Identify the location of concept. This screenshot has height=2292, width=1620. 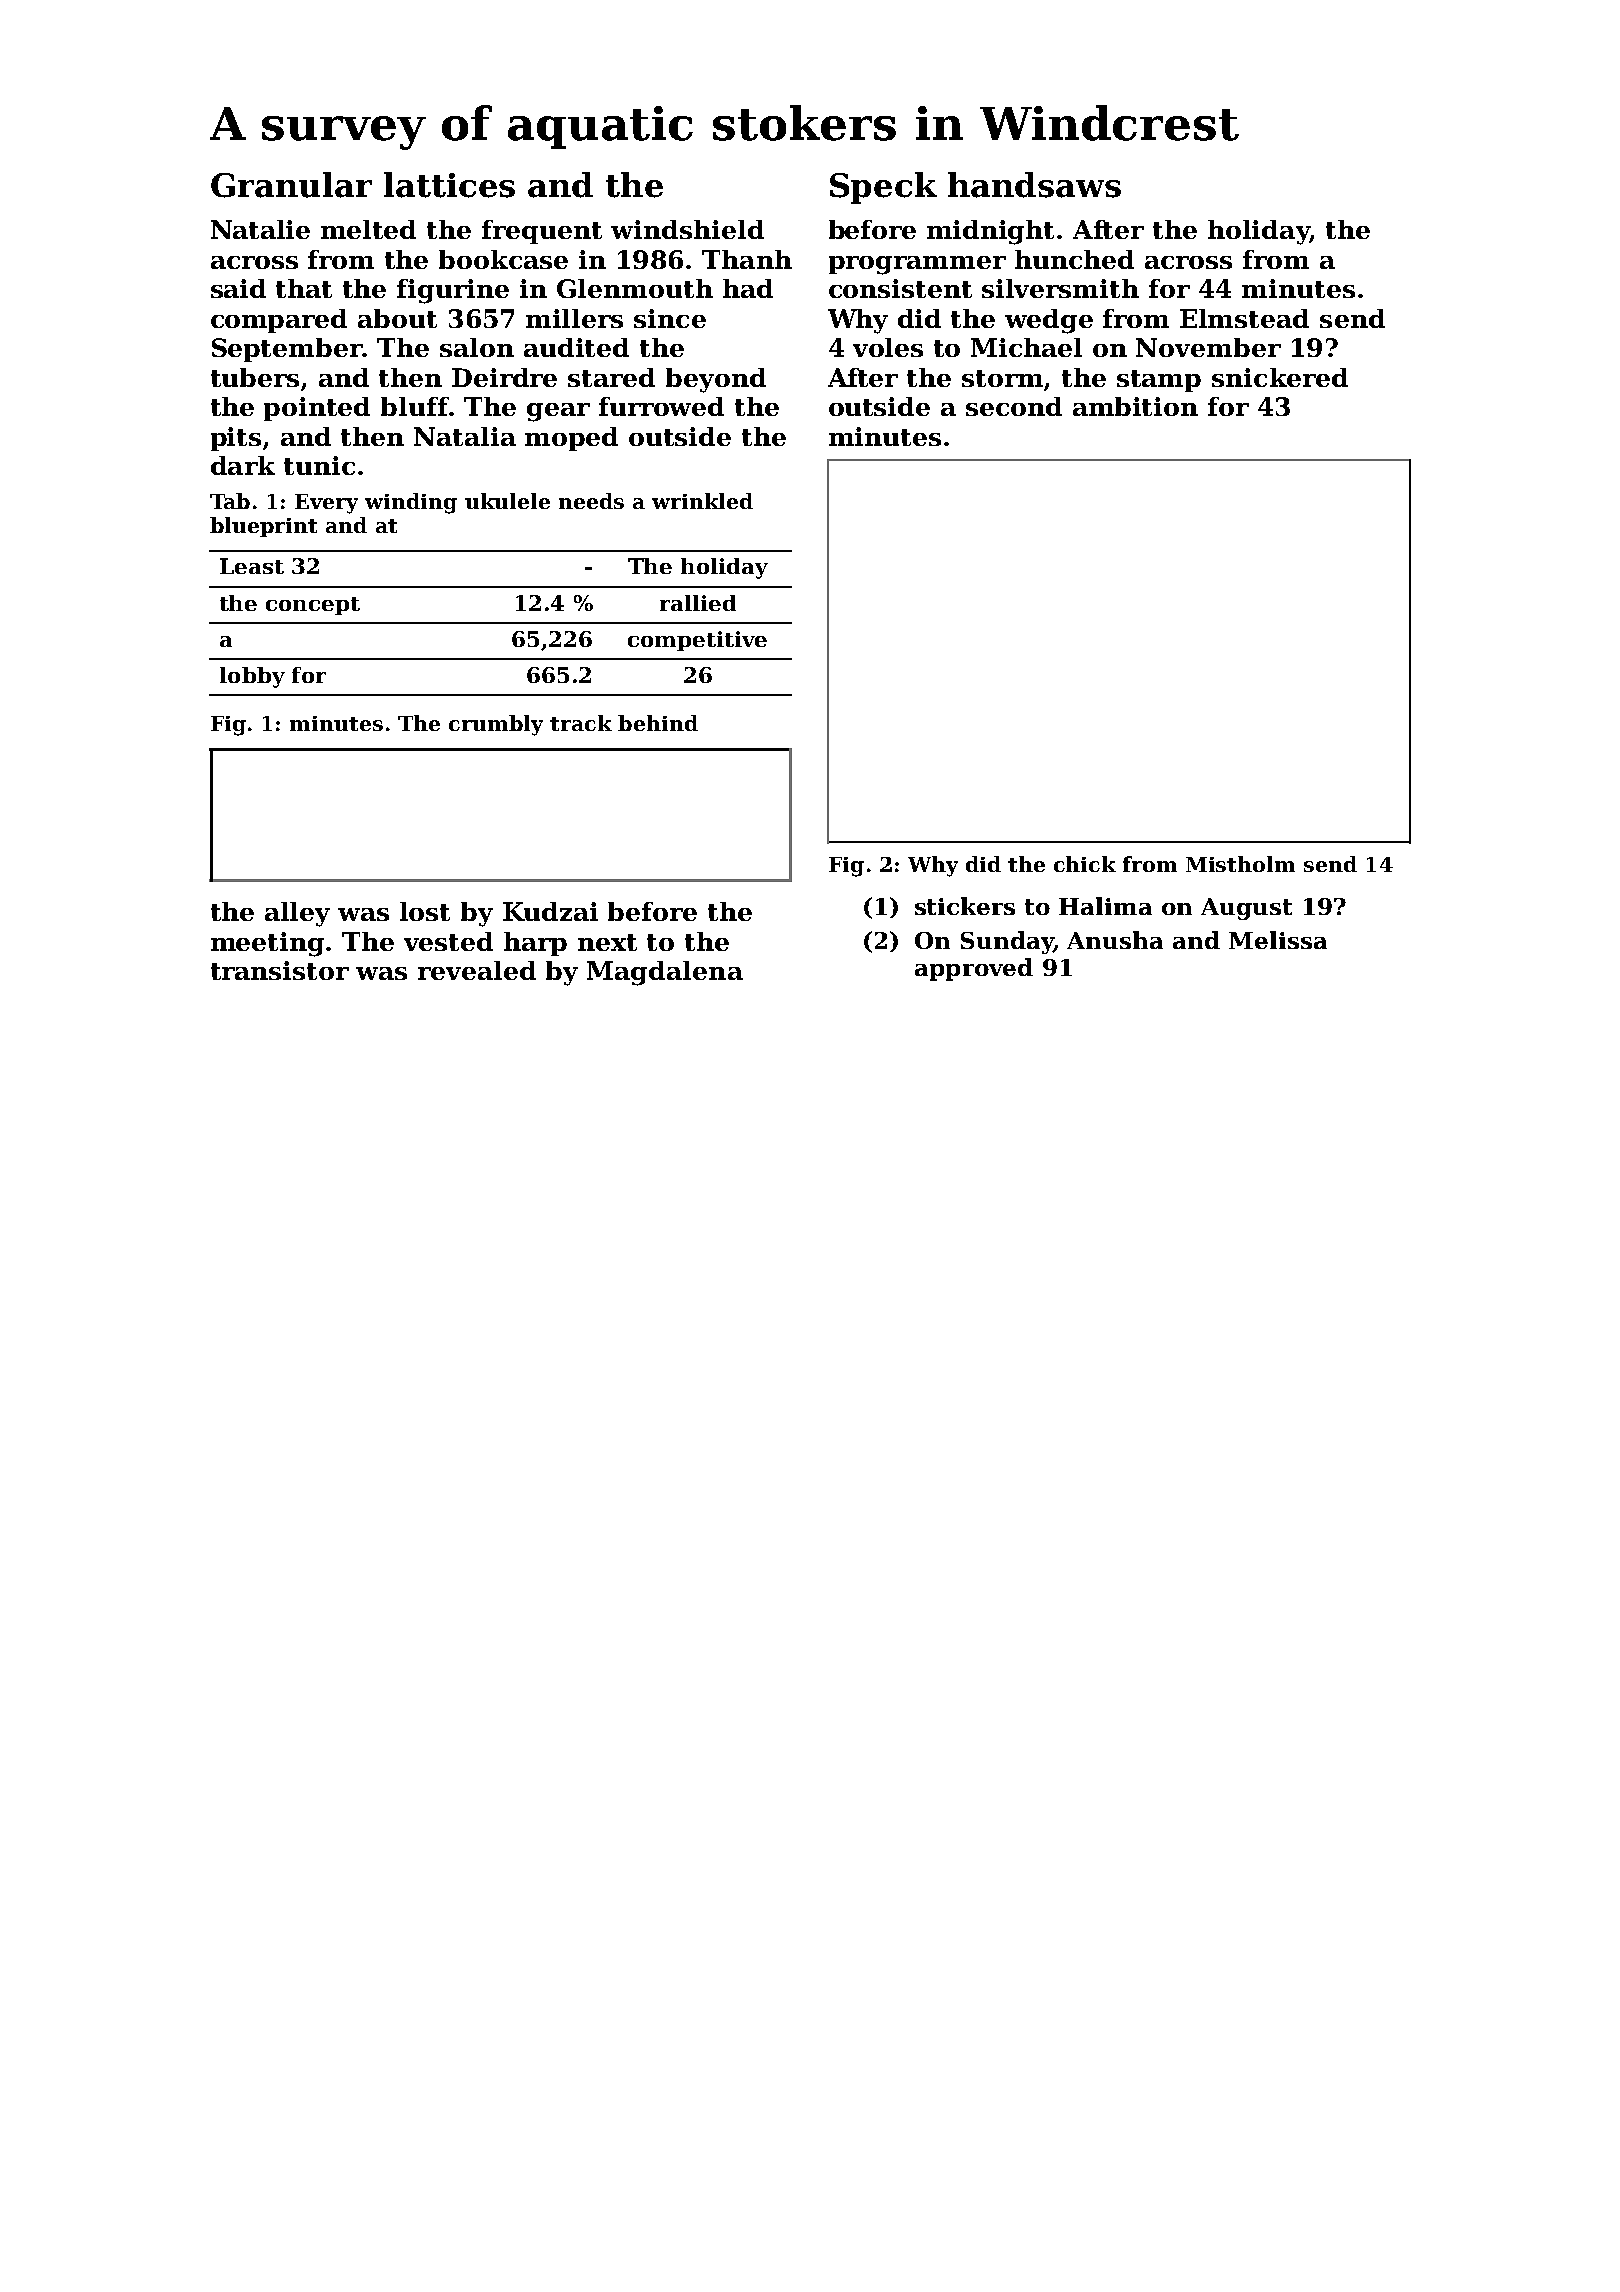
(313, 606).
